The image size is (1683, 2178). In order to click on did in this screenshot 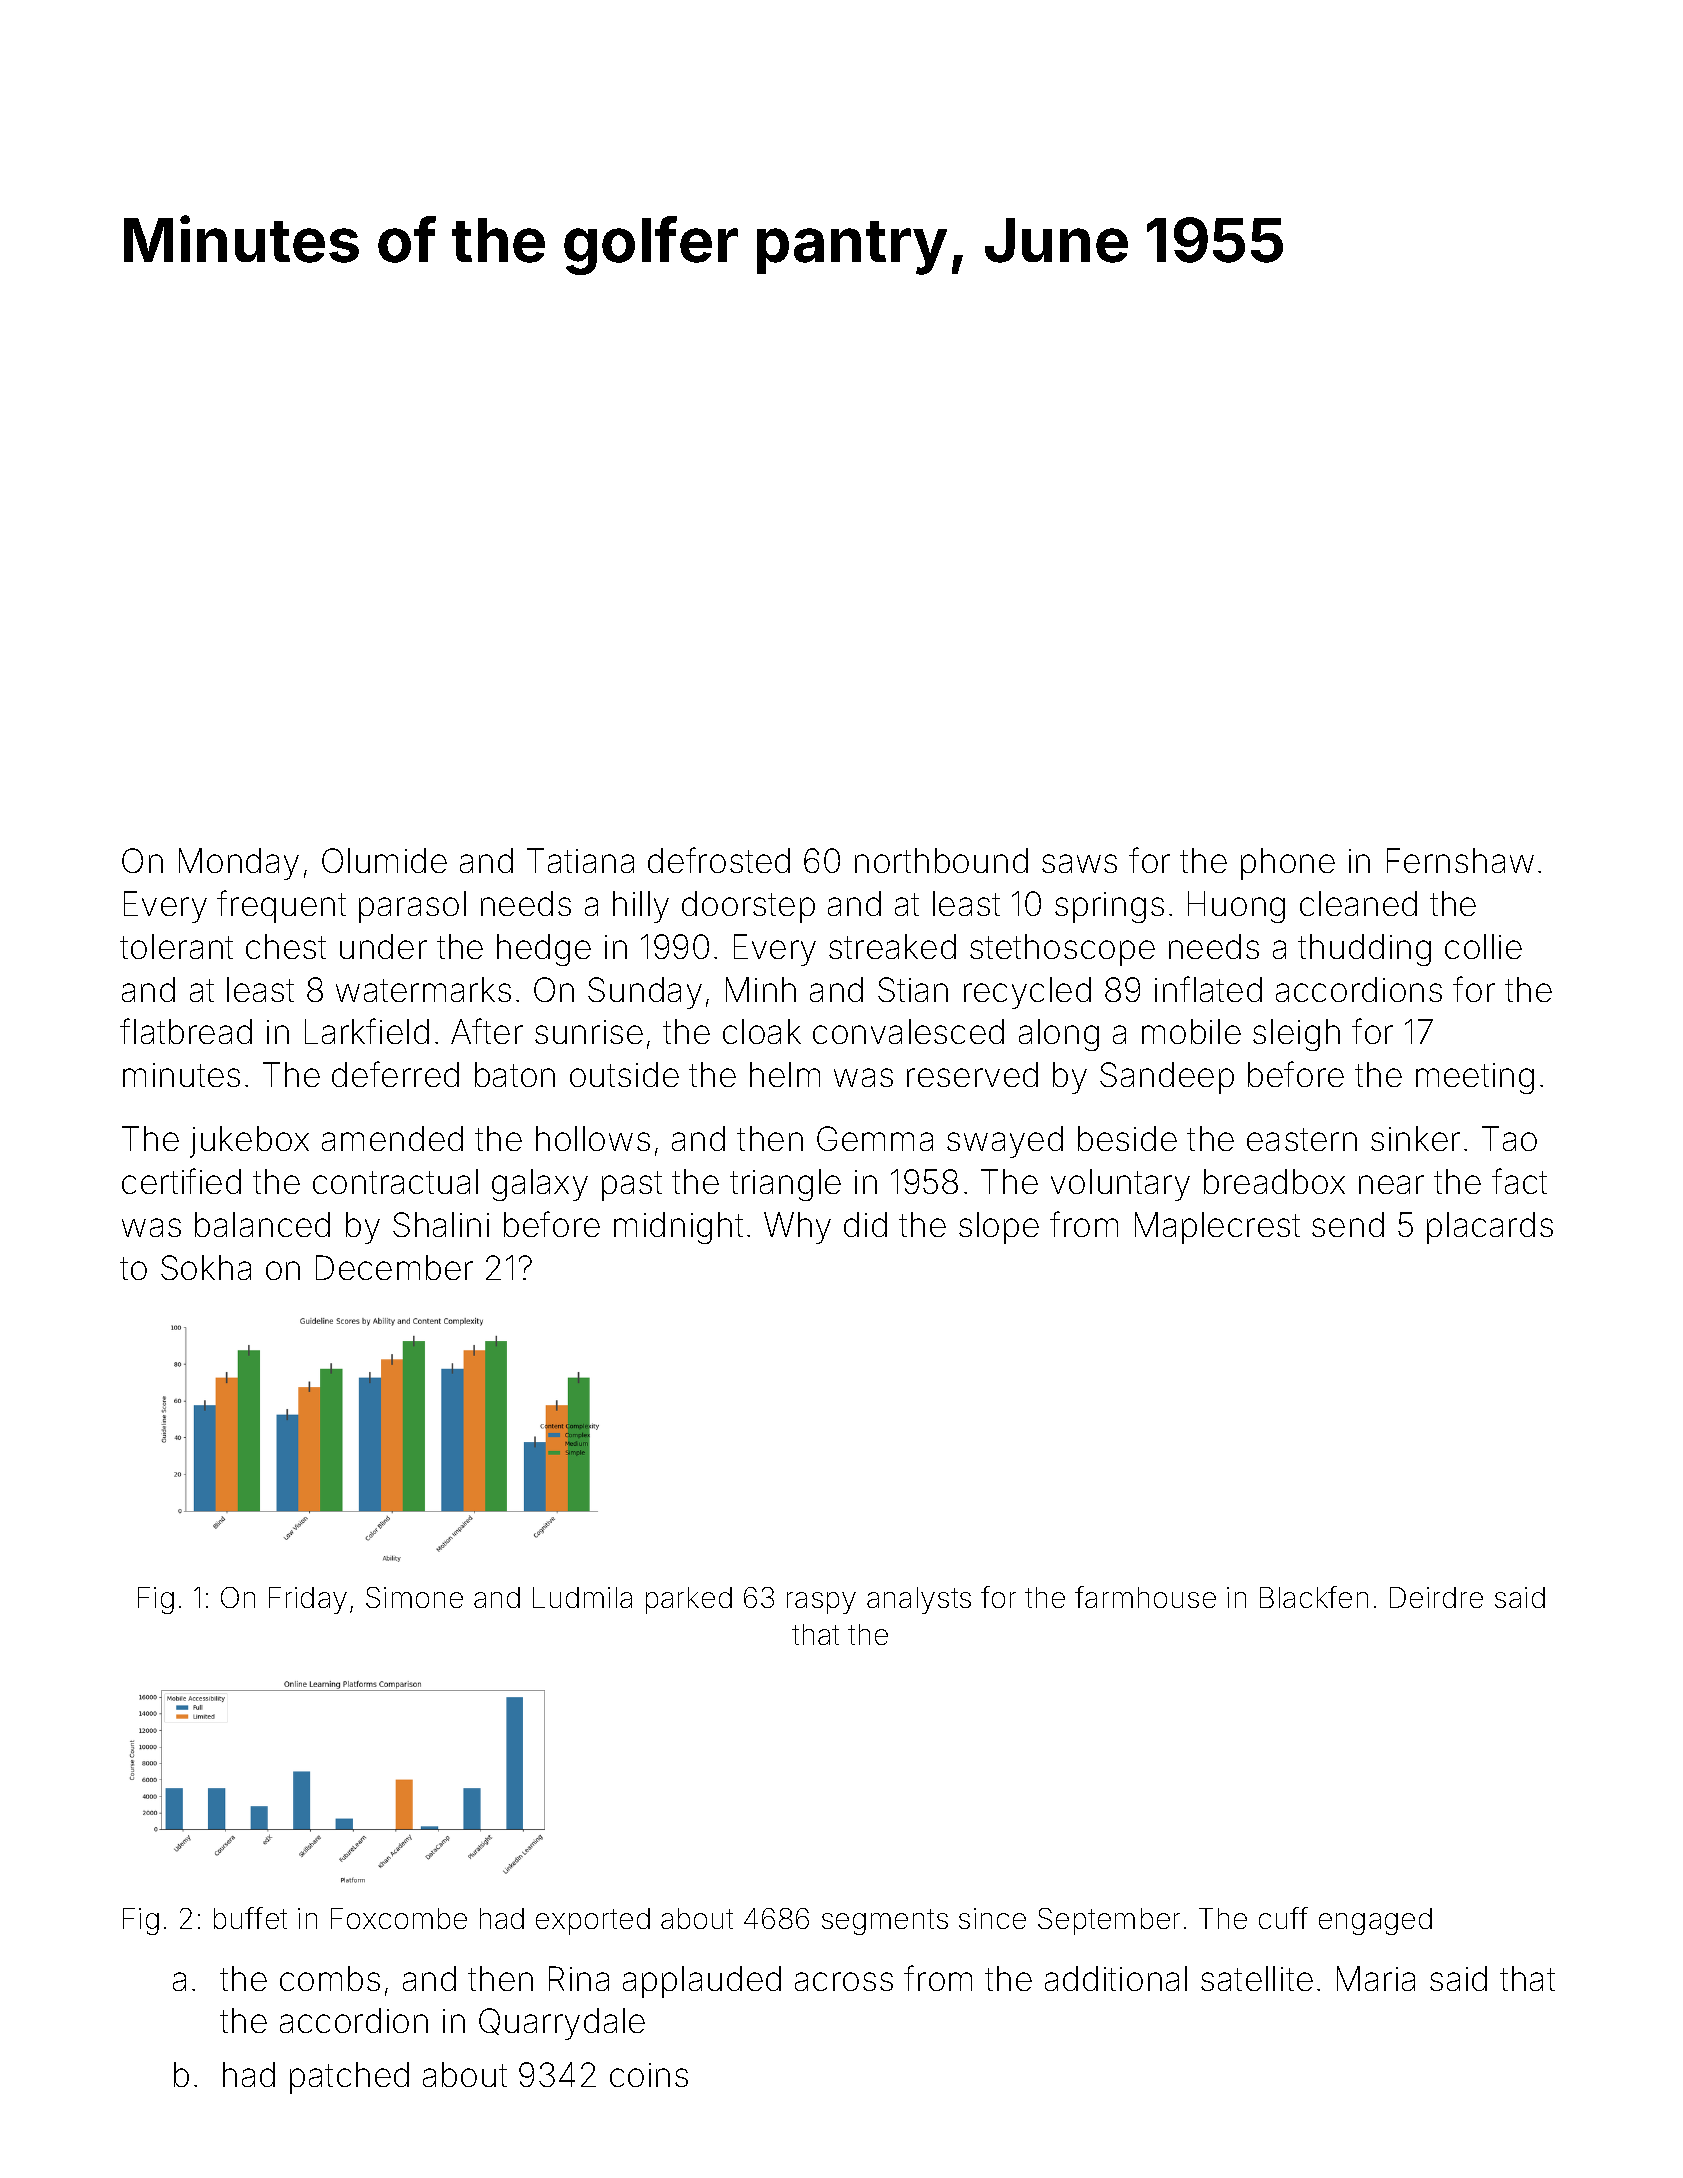, I will do `click(865, 1224)`.
